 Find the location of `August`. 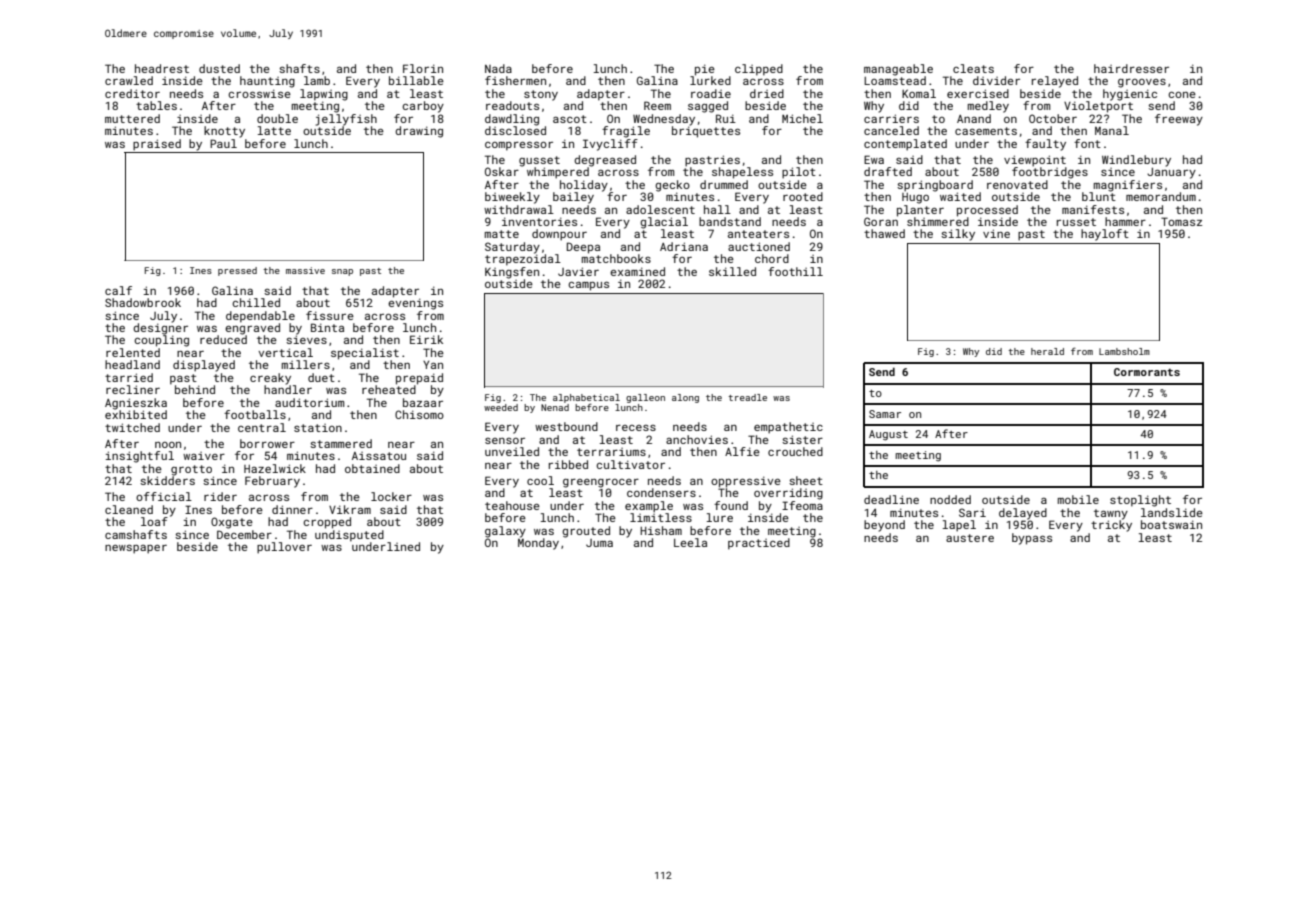

August is located at coordinates (888, 435).
